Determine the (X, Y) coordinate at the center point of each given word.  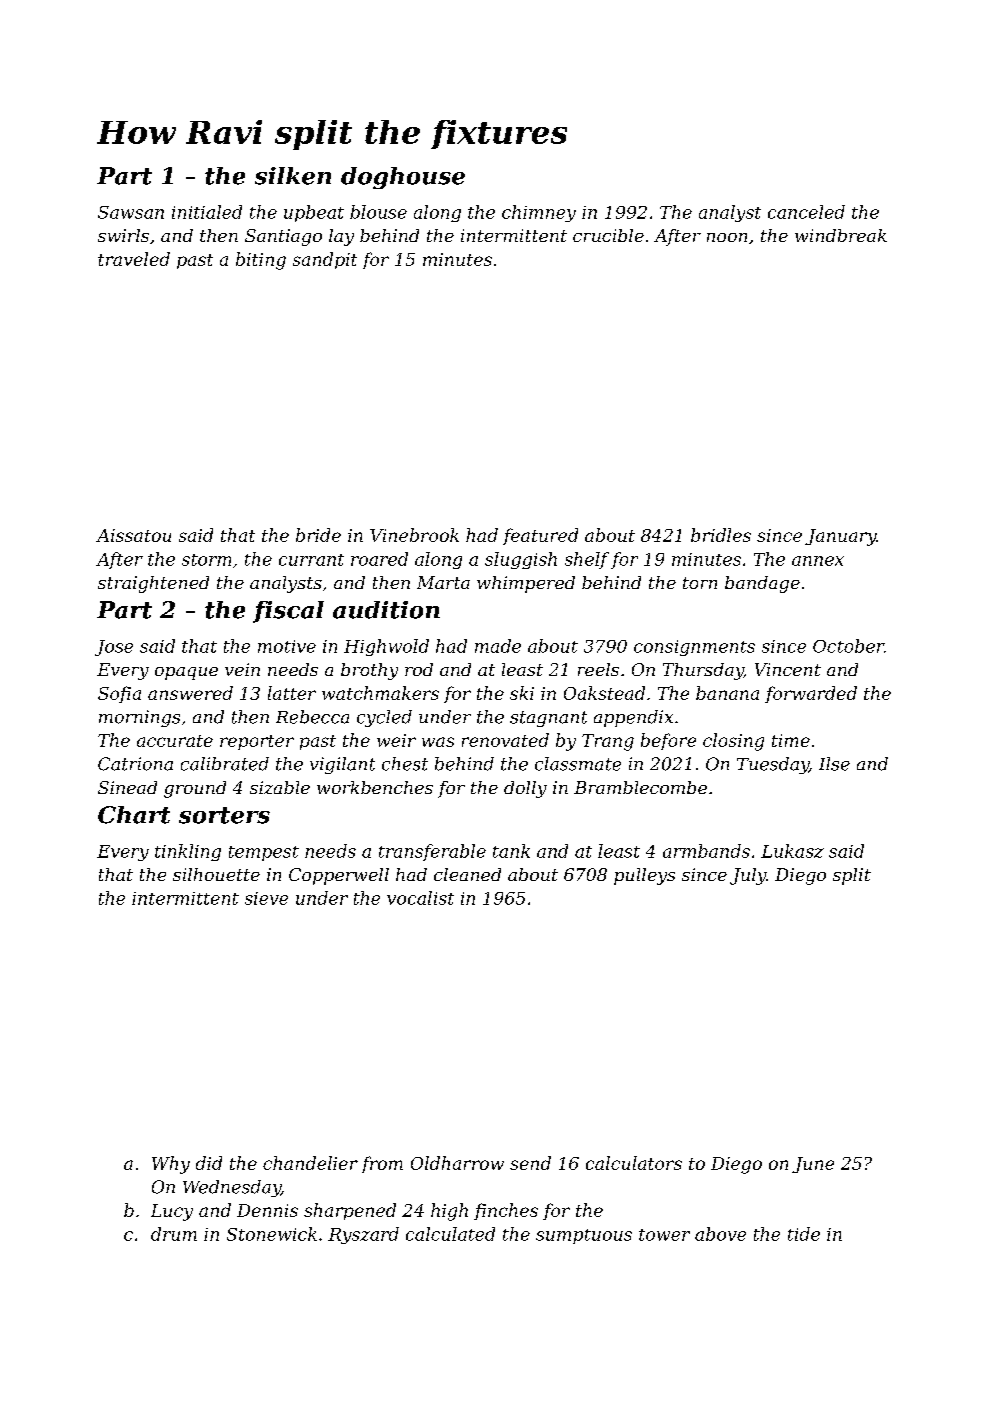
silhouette (216, 874)
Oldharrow (457, 1163)
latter (292, 693)
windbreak (841, 235)
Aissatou (133, 535)
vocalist (420, 898)
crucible (608, 235)
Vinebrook (414, 535)
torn (700, 583)
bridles (721, 535)
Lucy (172, 1212)
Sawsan (131, 212)
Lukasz (792, 851)
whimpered (526, 584)
